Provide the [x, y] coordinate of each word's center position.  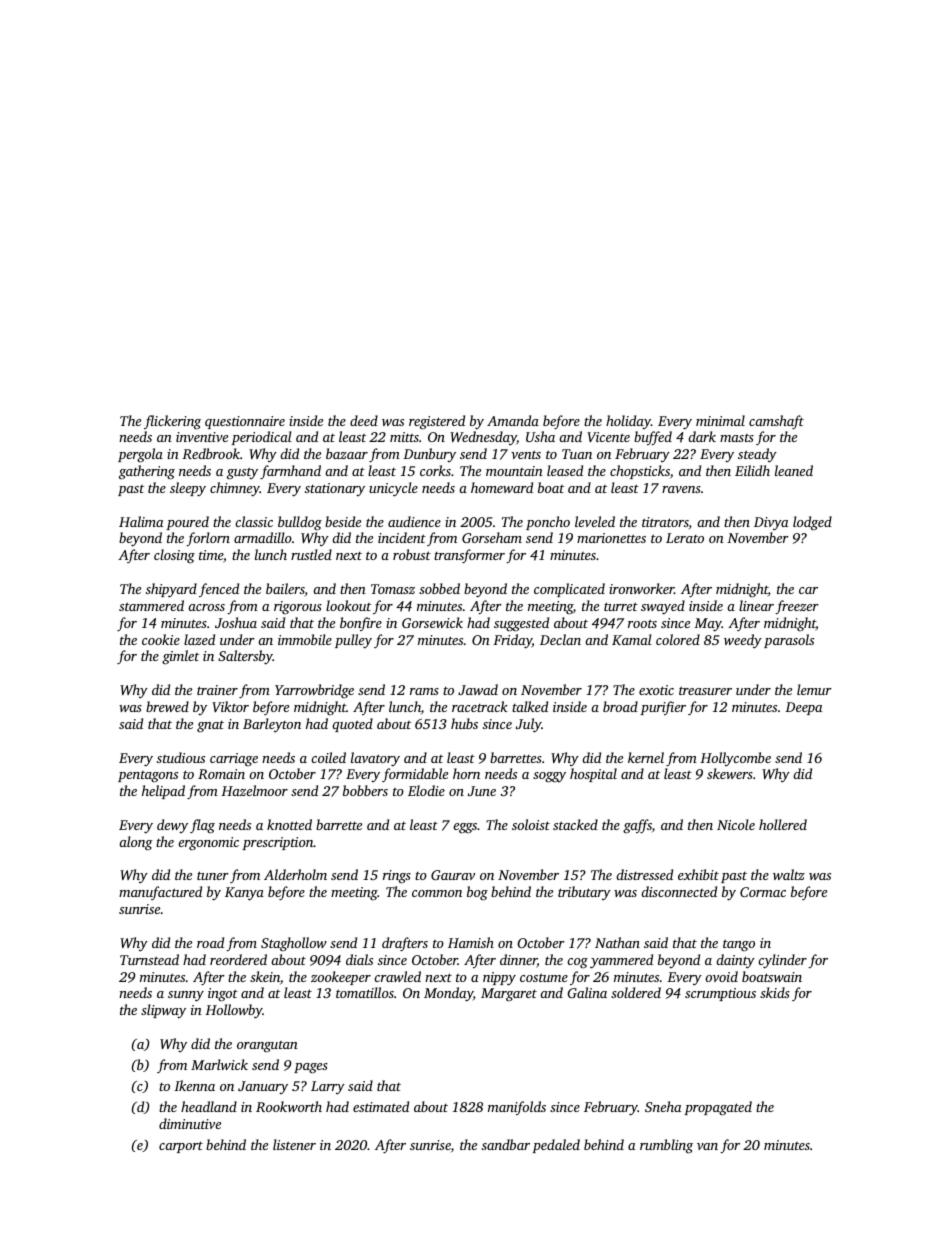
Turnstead [149, 959]
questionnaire [245, 422]
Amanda [513, 420]
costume [544, 977]
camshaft [776, 422]
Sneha [663, 1106]
